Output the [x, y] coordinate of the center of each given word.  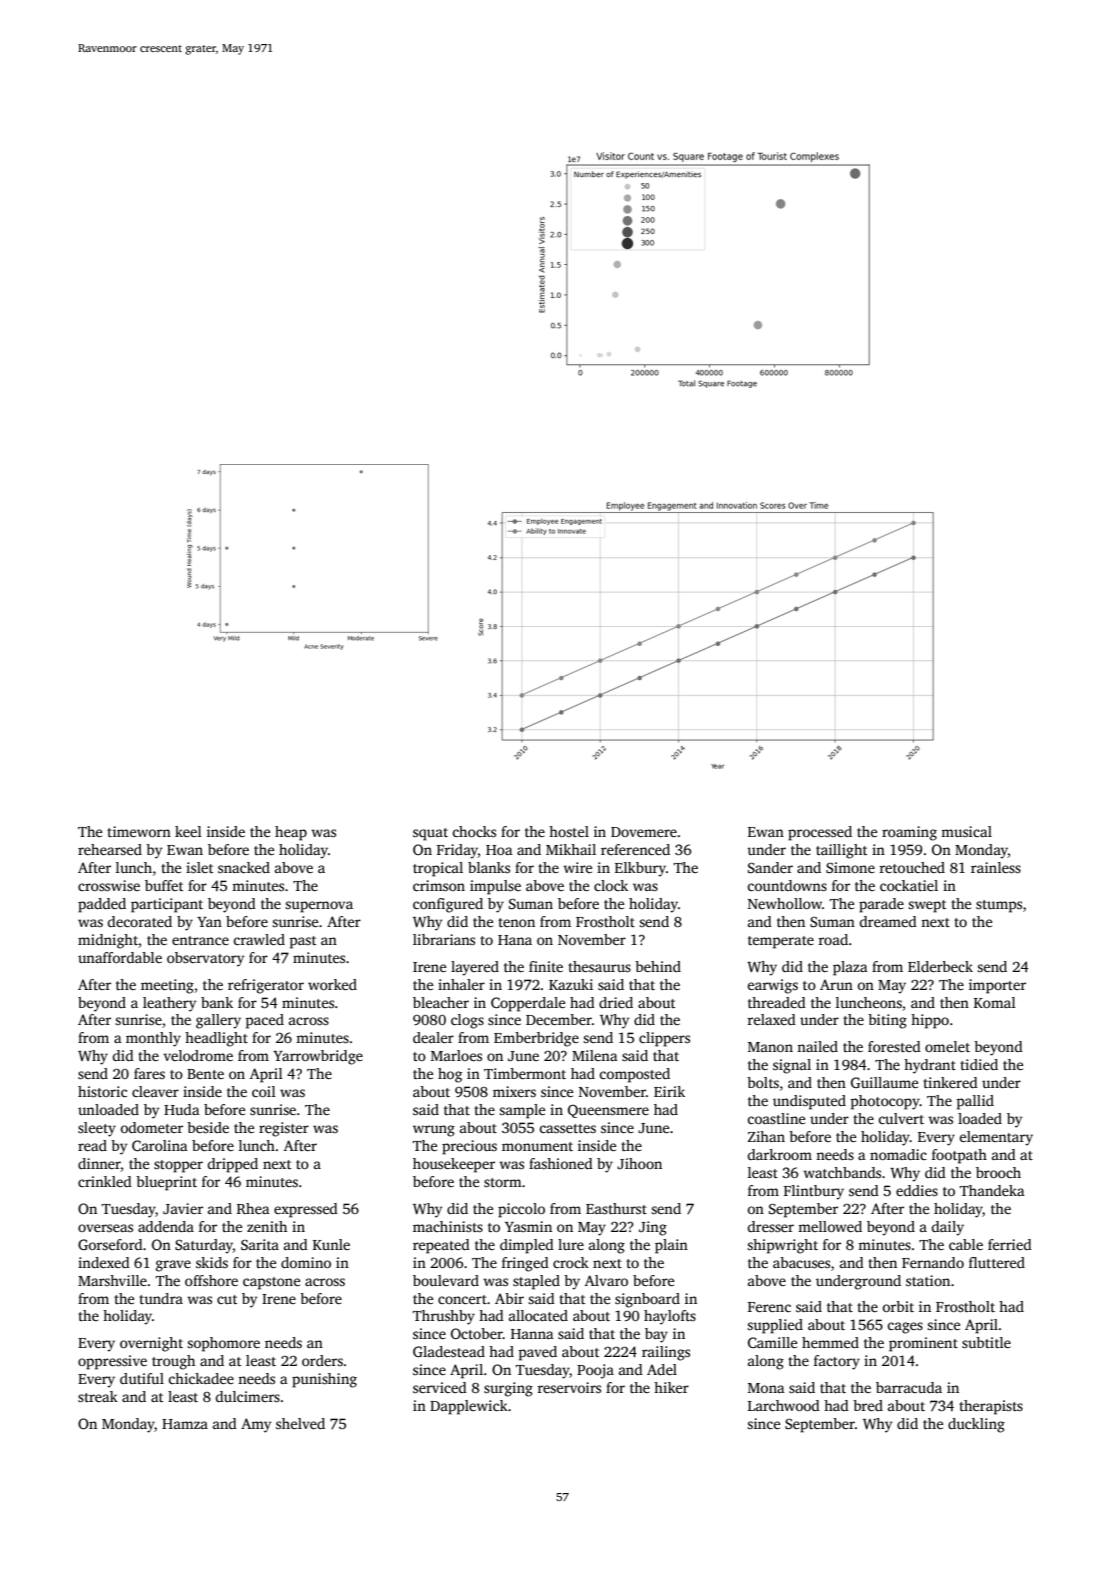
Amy [256, 1425]
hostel [569, 831]
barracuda [909, 1387]
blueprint [166, 1183]
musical [966, 831]
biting [887, 1021]
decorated [140, 921]
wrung [434, 1131]
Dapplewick [469, 1407]
